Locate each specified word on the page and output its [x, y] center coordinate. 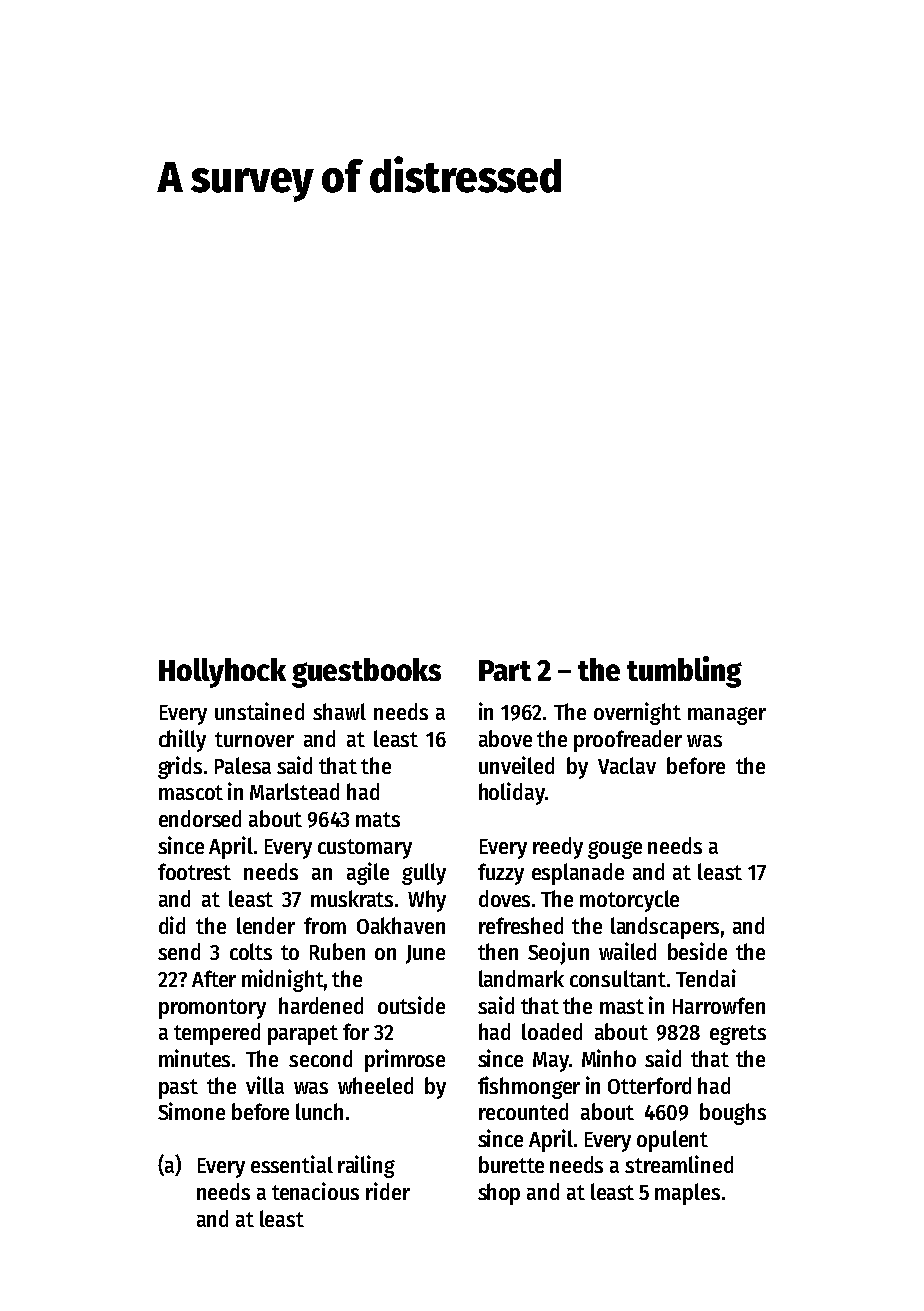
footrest [194, 871]
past [178, 1089]
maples [687, 1194]
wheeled [375, 1085]
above [505, 738]
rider [388, 1191]
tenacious [315, 1191]
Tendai [706, 978]
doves [504, 898]
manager [727, 716]
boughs [733, 1114]
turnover [254, 739]
